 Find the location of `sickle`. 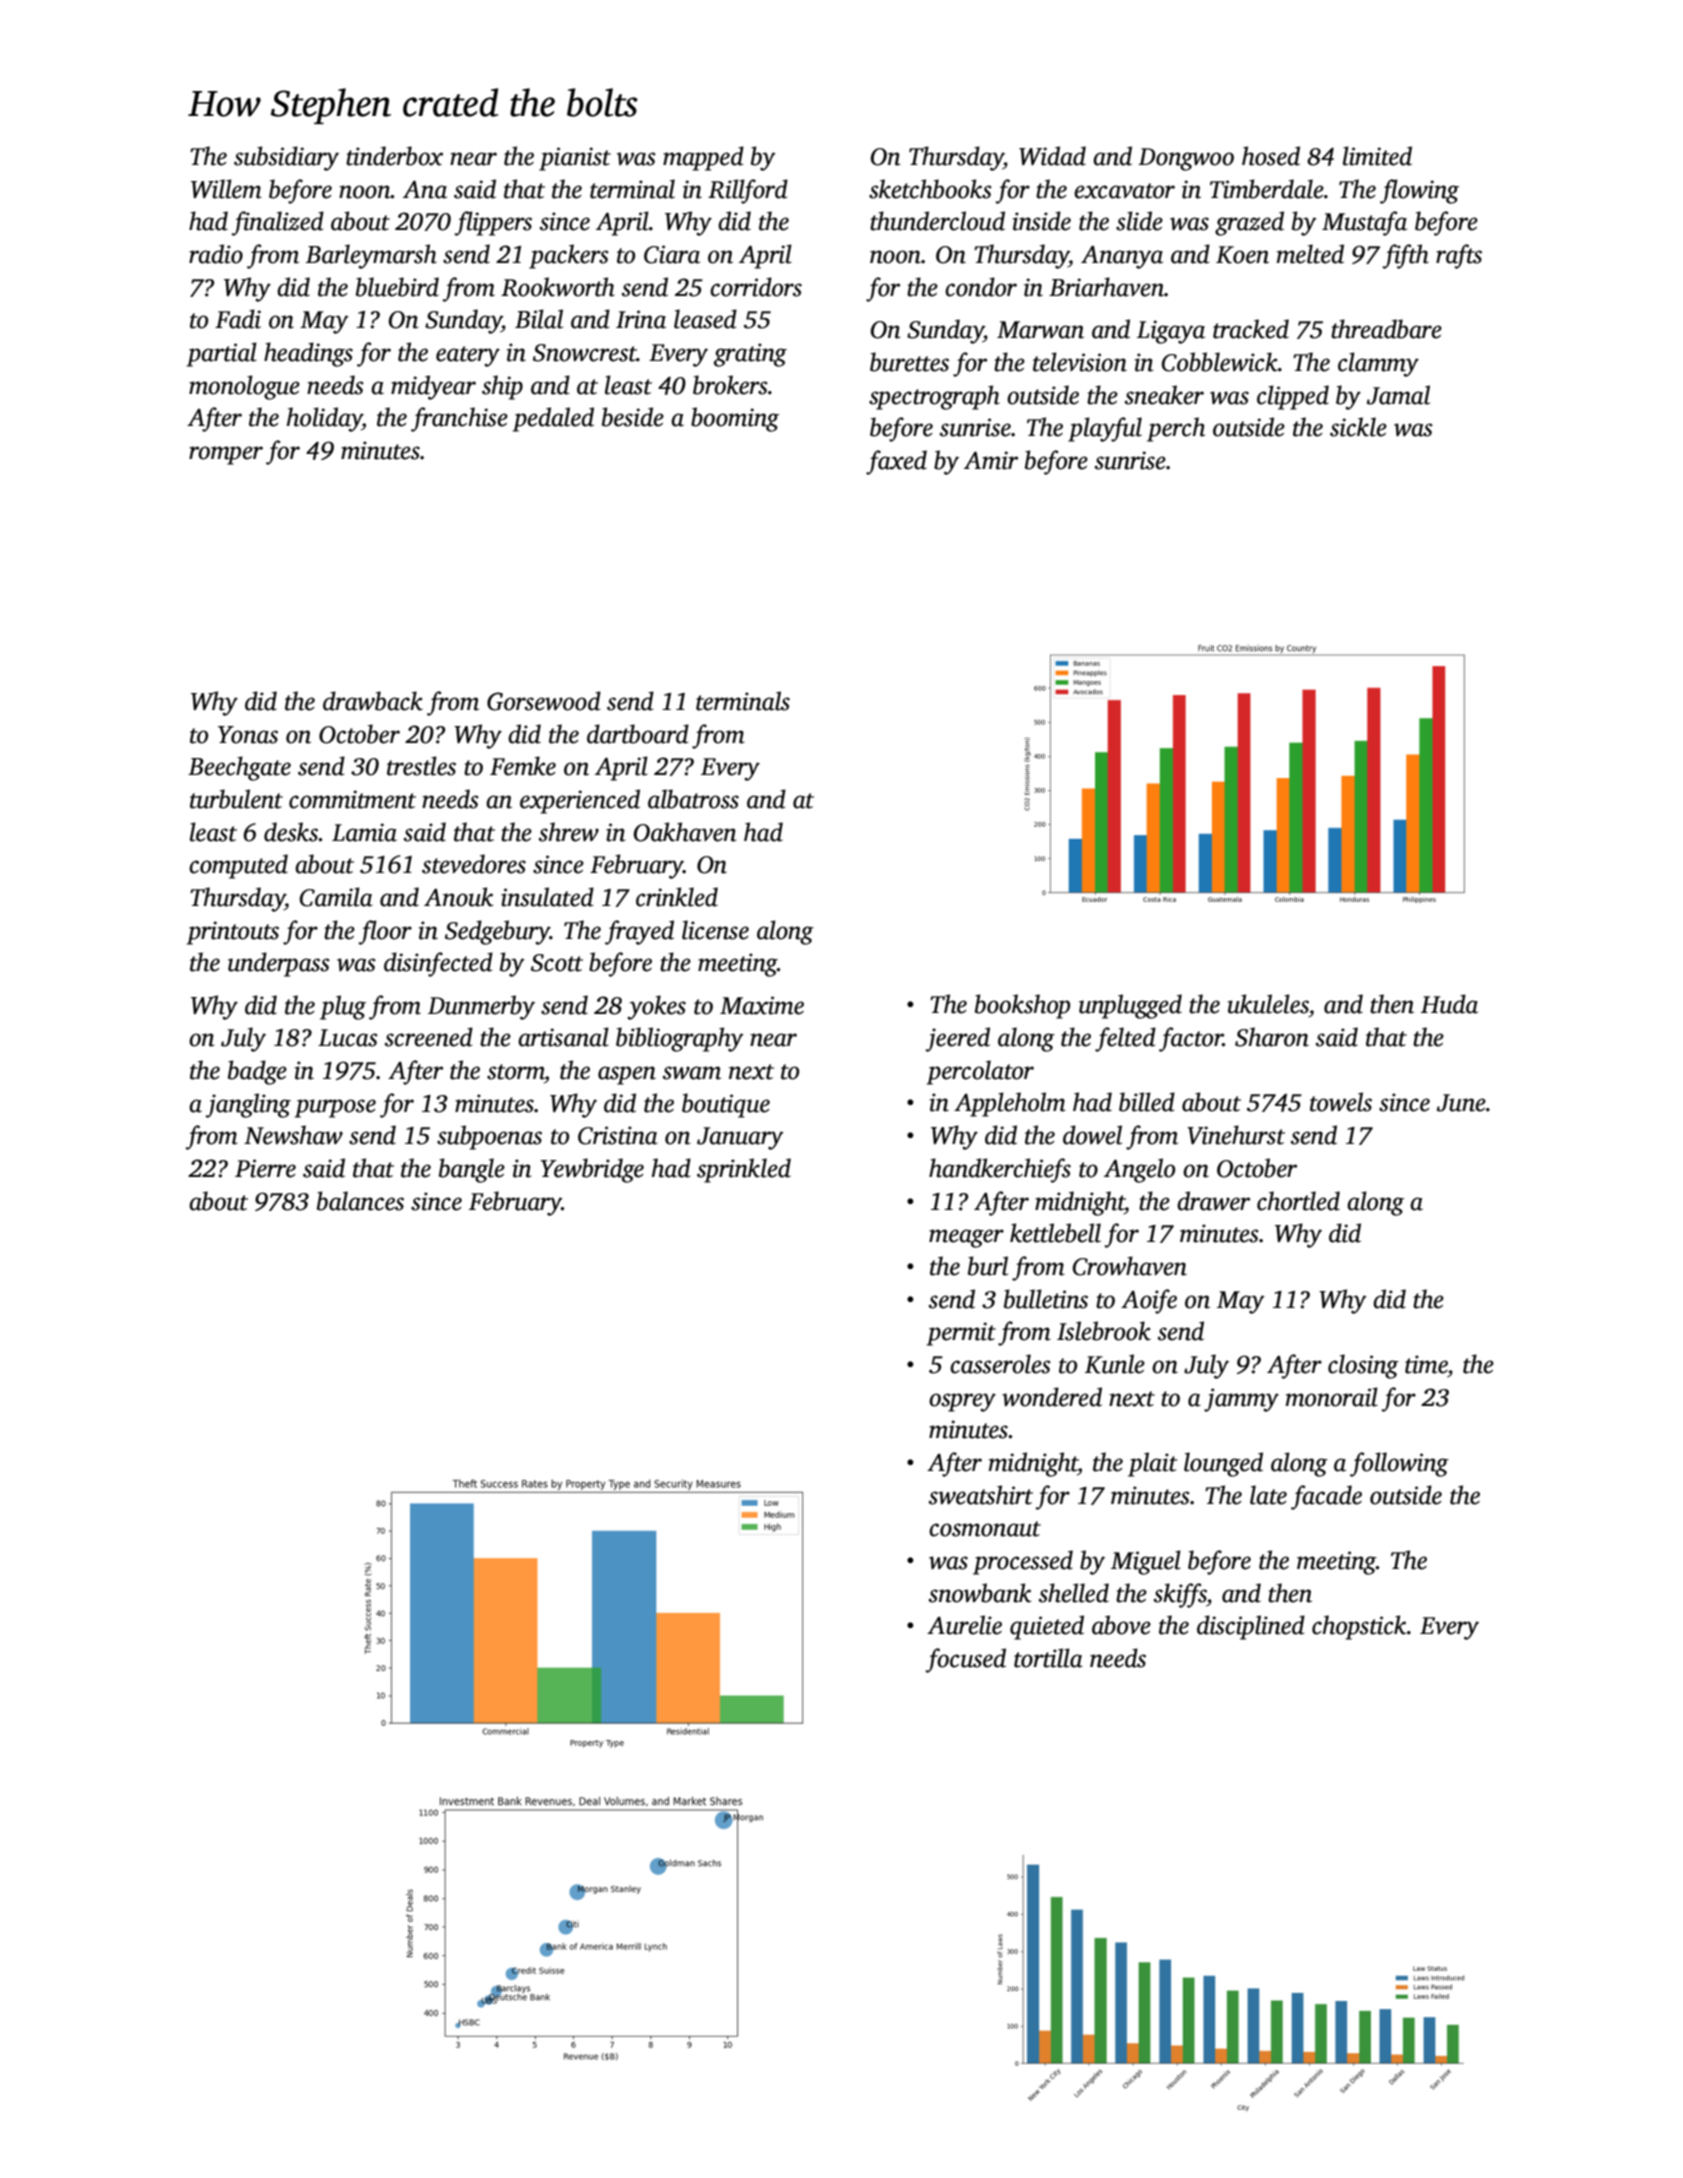

sickle is located at coordinates (1358, 427).
